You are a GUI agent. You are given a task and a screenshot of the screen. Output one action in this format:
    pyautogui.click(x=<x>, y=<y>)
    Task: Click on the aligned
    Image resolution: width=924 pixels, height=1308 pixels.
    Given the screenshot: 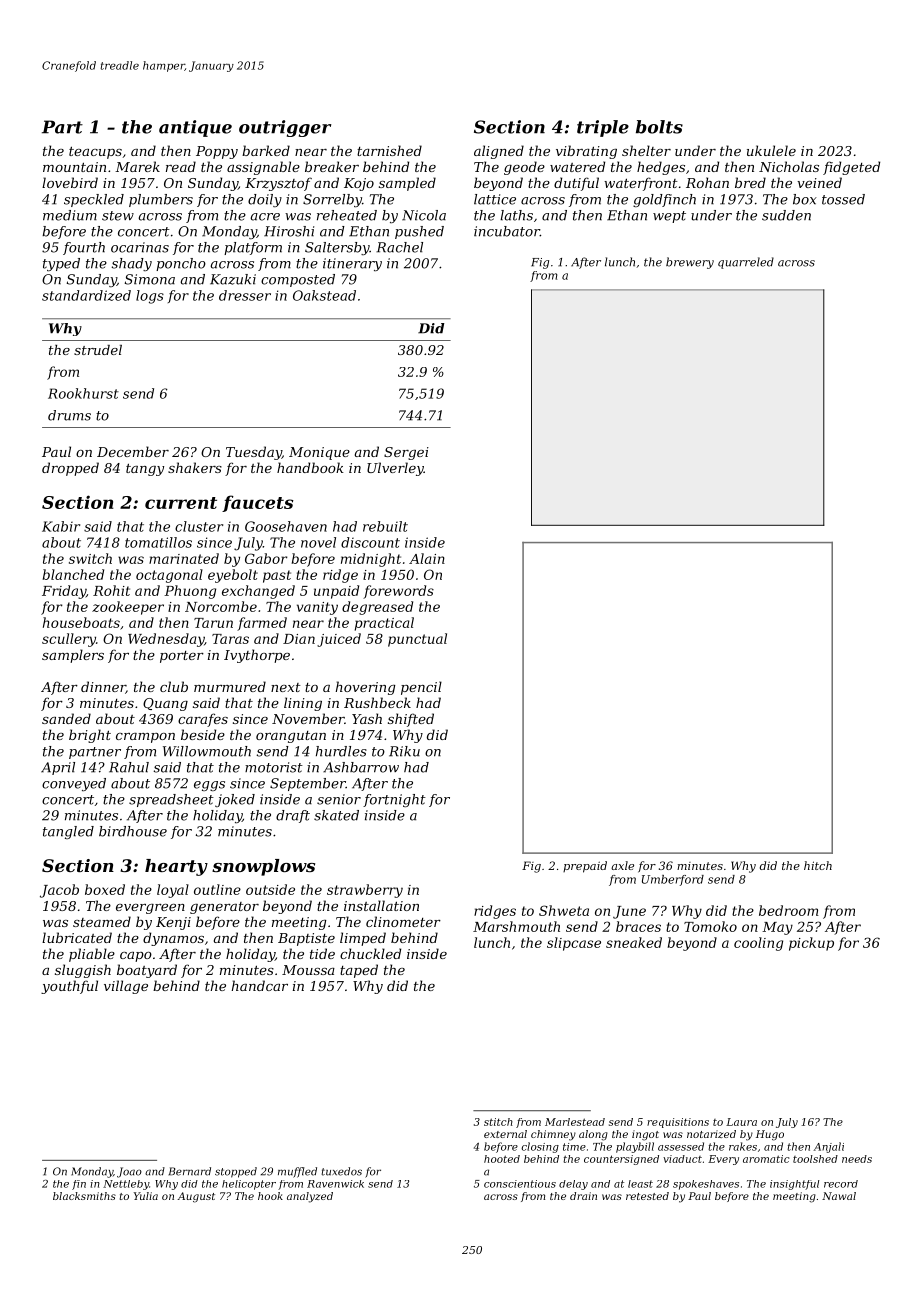 What is the action you would take?
    pyautogui.click(x=499, y=152)
